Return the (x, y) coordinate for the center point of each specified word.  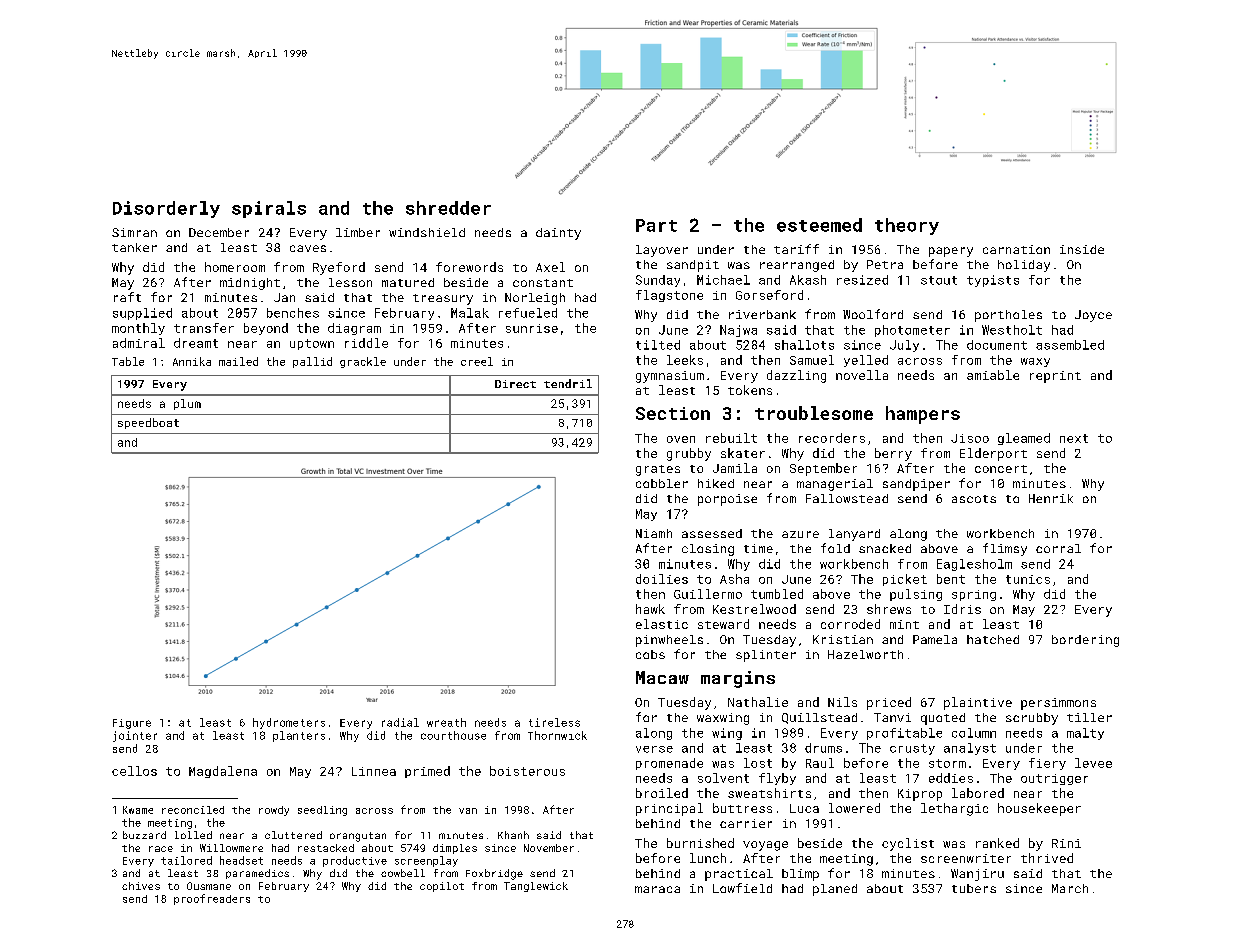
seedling (322, 811)
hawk (650, 609)
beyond (266, 329)
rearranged (797, 266)
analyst (970, 749)
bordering (1085, 641)
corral (1058, 548)
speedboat (148, 423)
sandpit (693, 266)
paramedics (257, 874)
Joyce (1093, 316)
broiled (662, 793)
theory (907, 226)
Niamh (654, 533)
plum (187, 404)
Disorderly (166, 209)
